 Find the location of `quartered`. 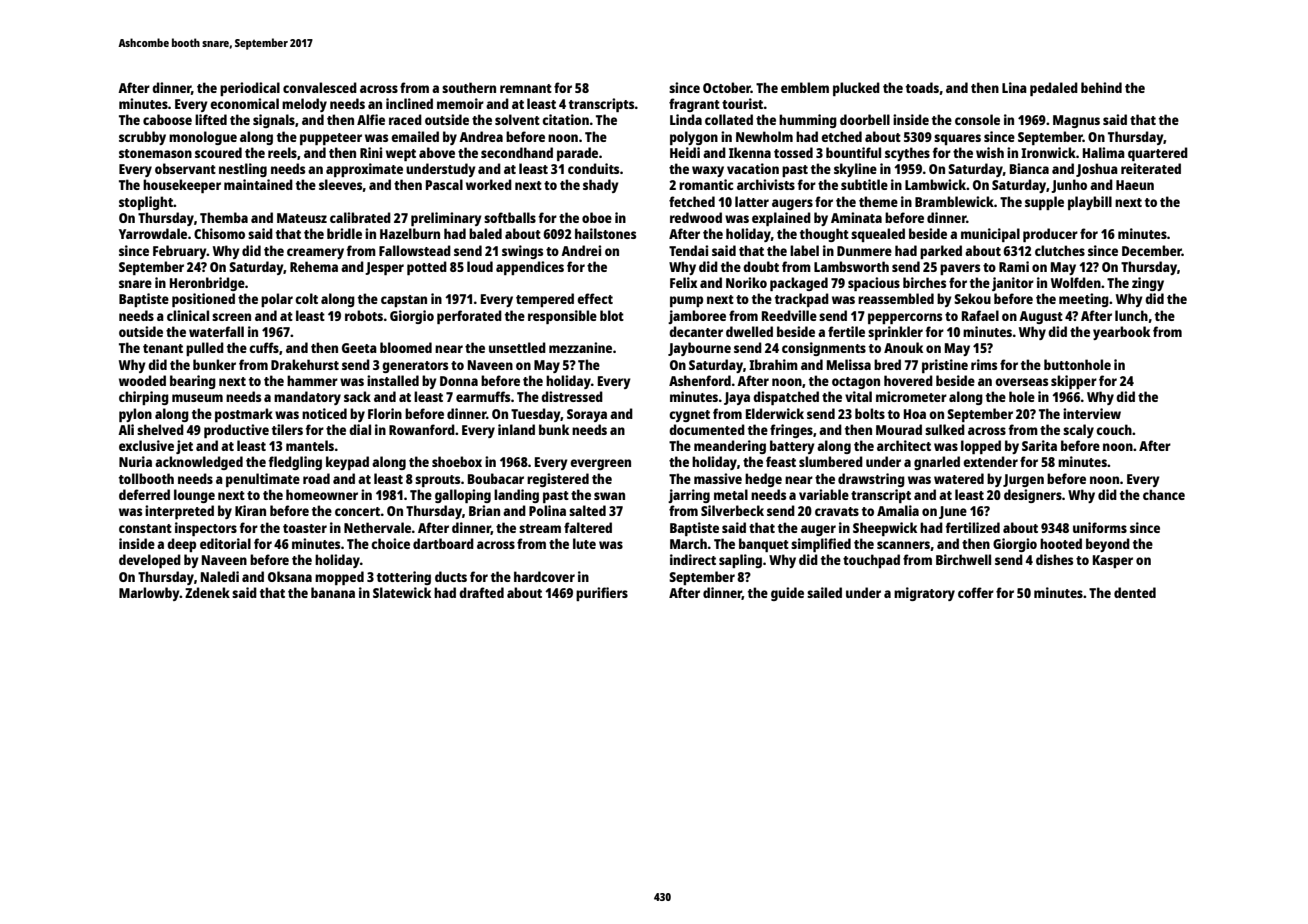

quartered is located at coordinates (1158, 154).
